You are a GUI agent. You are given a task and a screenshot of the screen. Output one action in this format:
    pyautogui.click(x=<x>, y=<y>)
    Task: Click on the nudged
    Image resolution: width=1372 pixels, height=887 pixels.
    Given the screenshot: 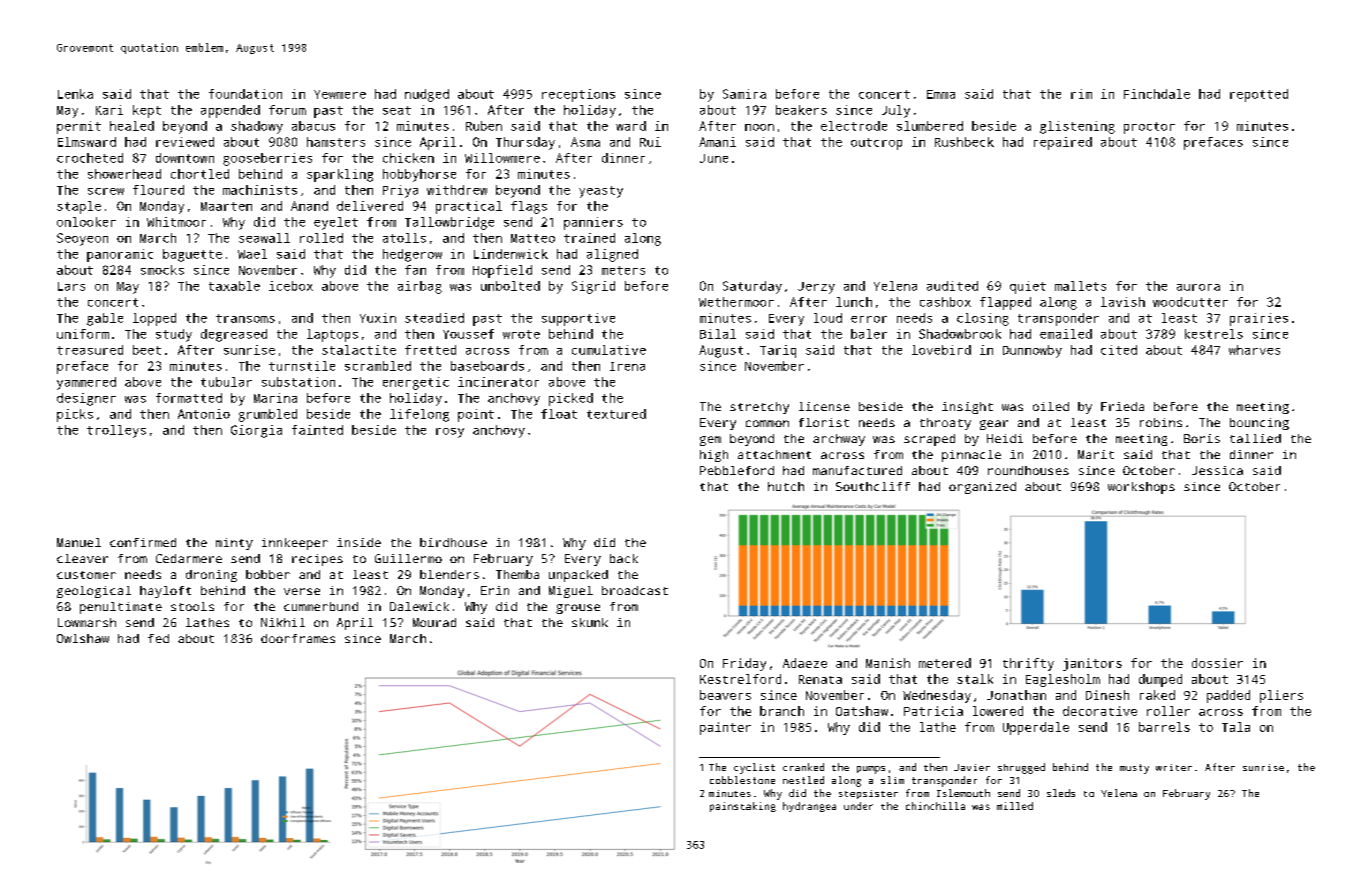 What is the action you would take?
    pyautogui.click(x=427, y=95)
